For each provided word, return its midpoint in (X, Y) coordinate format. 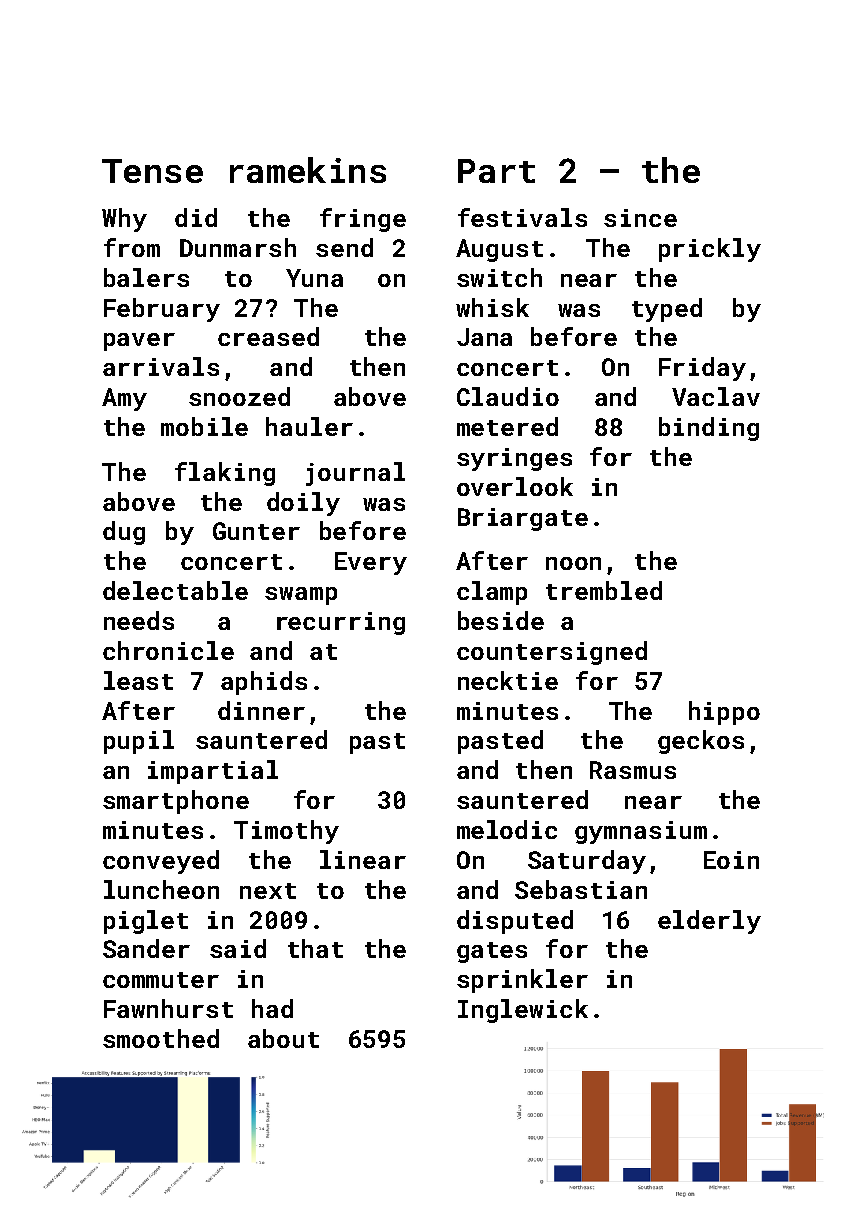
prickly (710, 250)
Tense (152, 171)
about (283, 1038)
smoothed (161, 1038)
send (344, 247)
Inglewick (523, 1011)
